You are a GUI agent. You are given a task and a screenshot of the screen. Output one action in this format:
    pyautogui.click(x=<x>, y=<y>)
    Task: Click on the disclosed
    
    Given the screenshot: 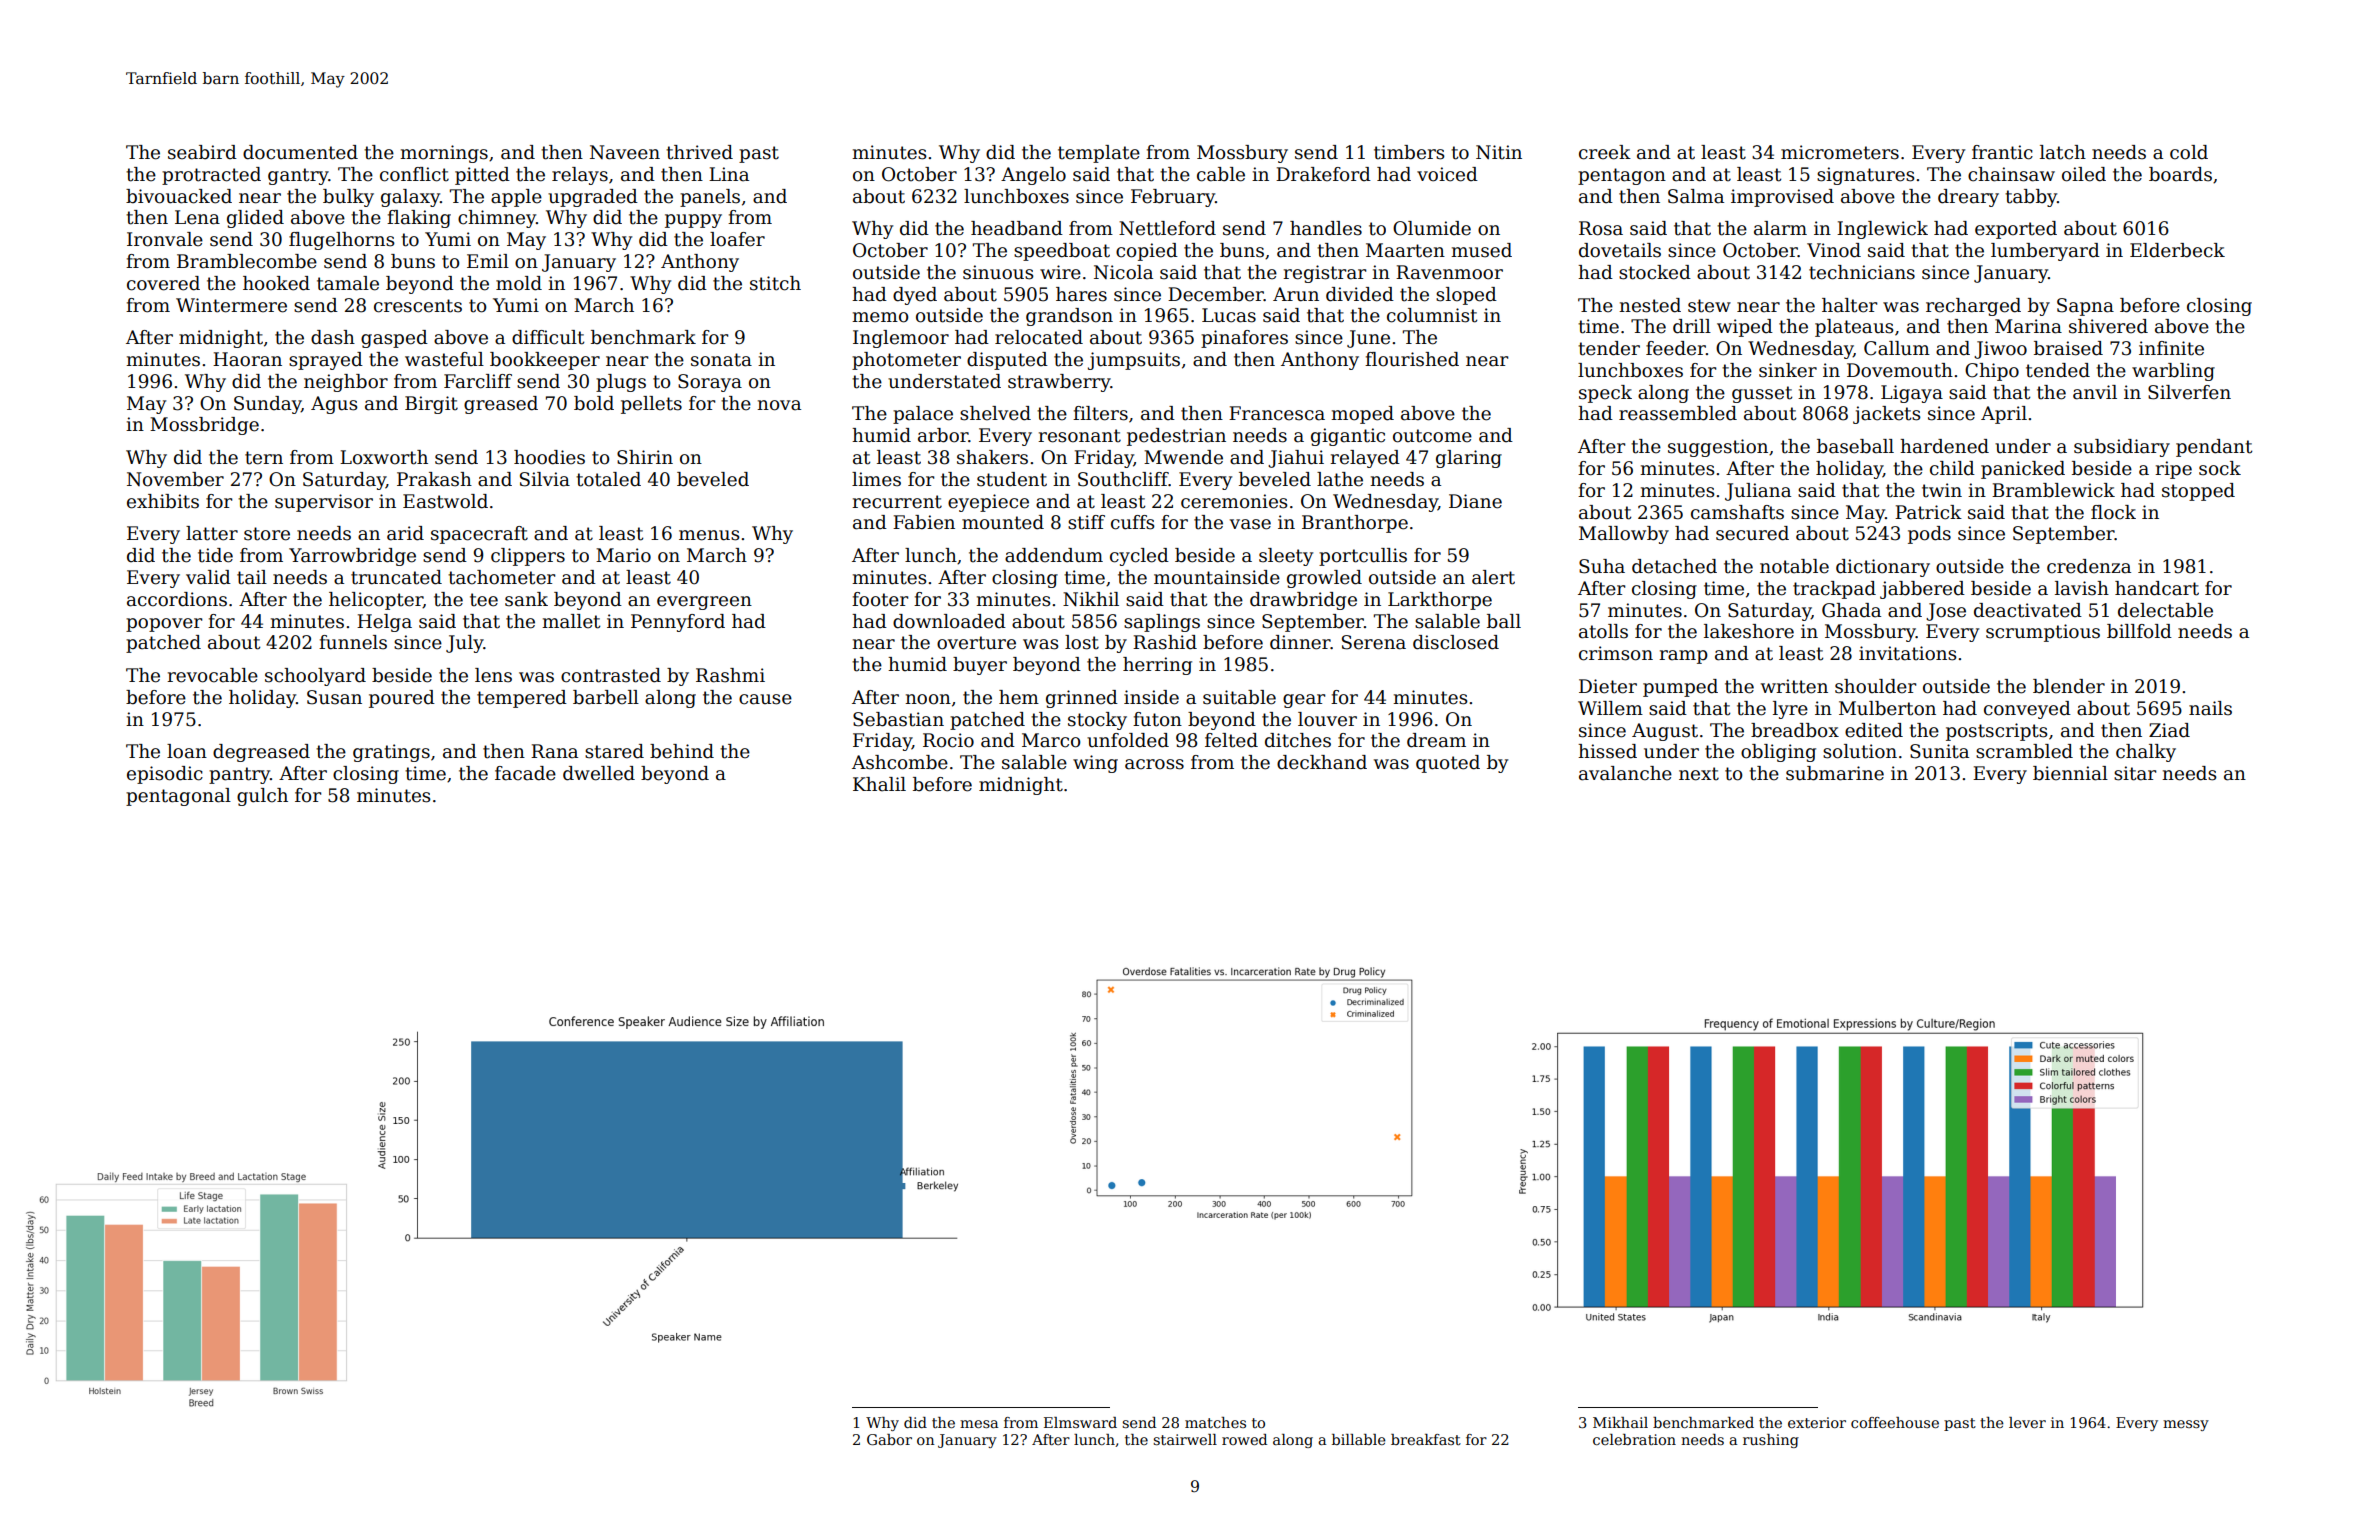 What is the action you would take?
    pyautogui.click(x=1456, y=642)
